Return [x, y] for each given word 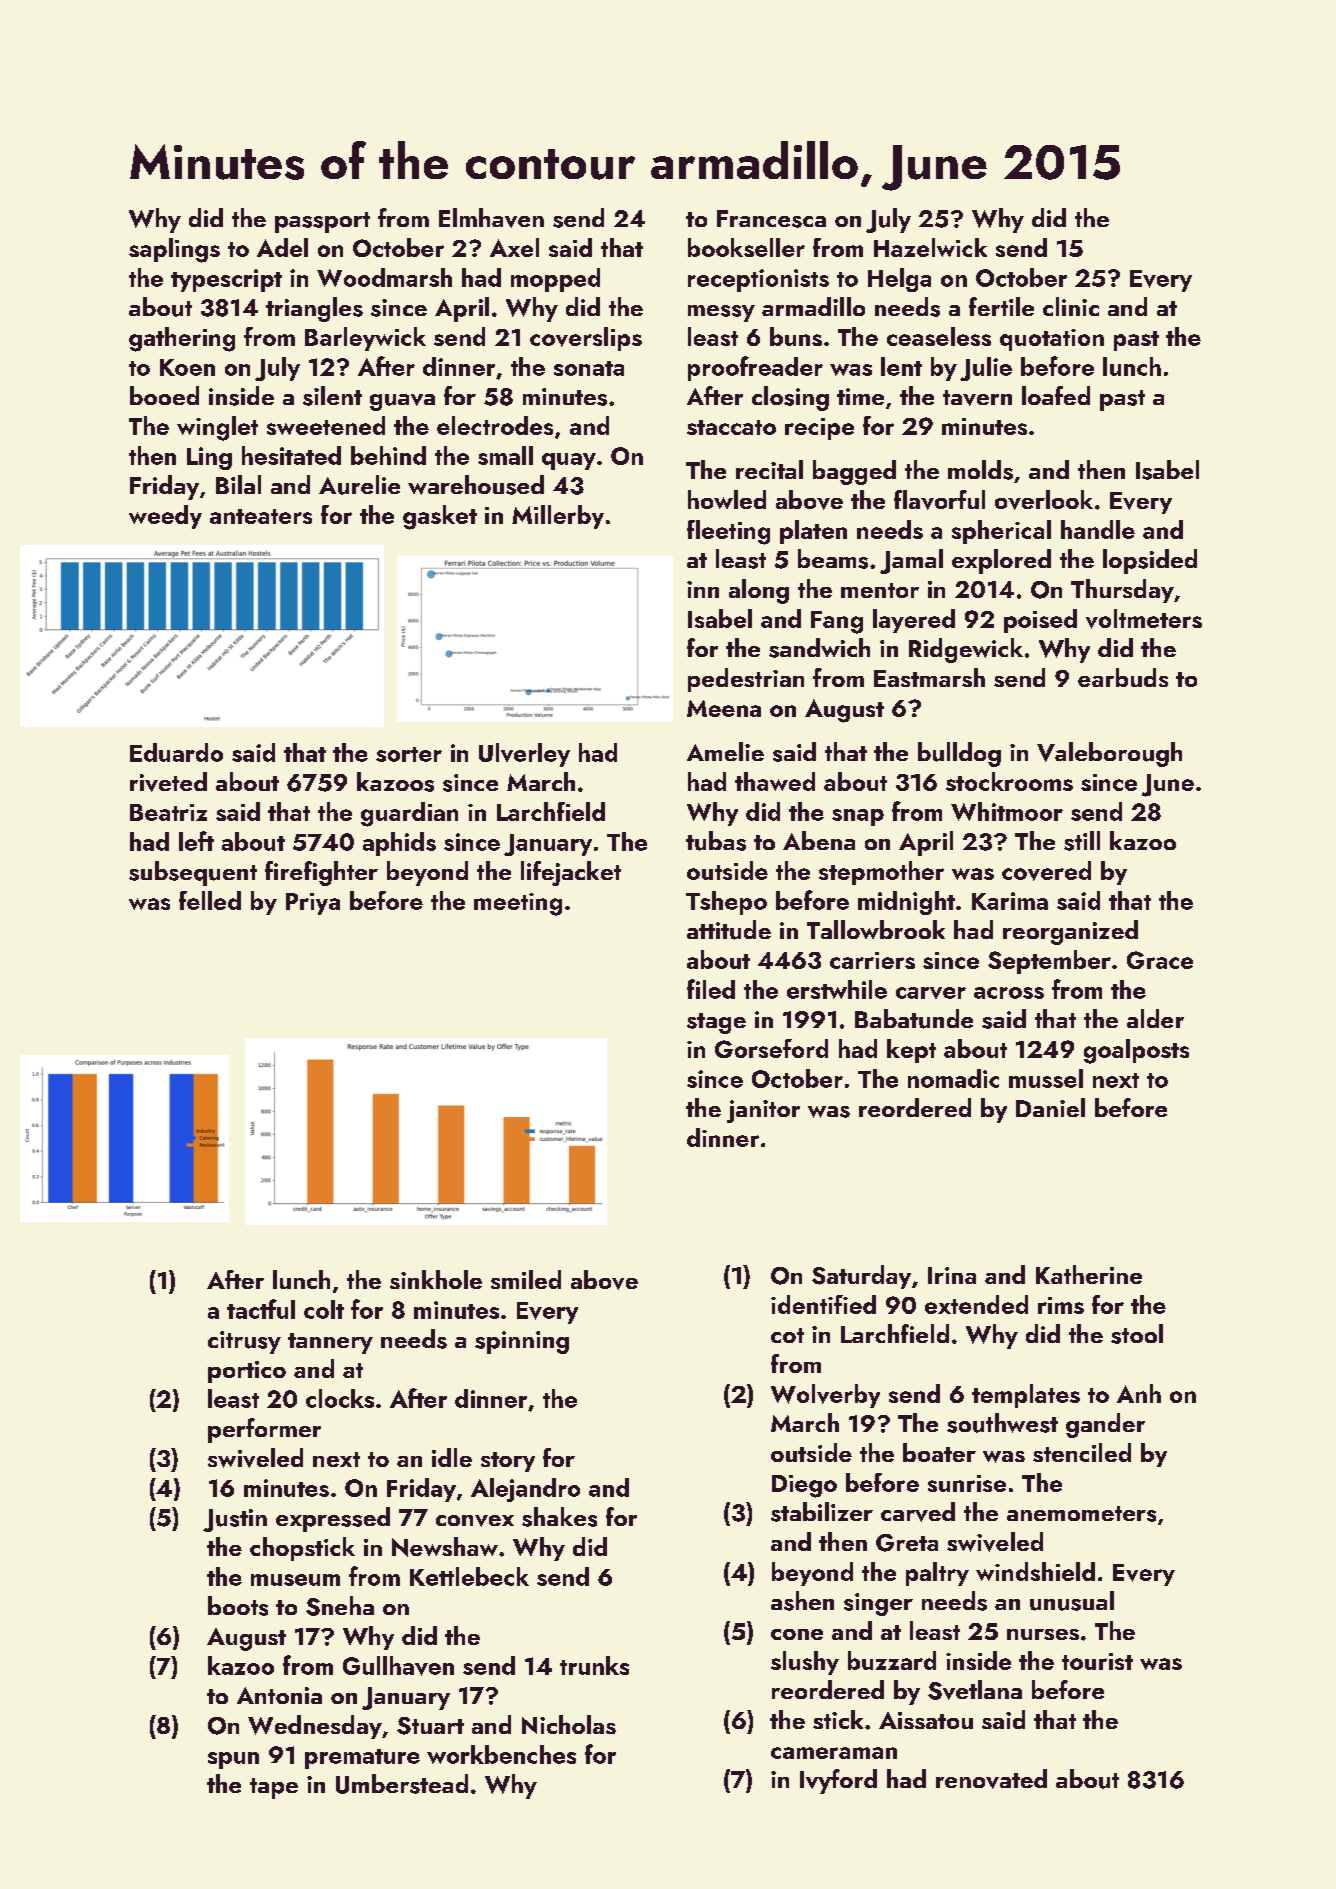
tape [274, 1788]
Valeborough [1109, 754]
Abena [819, 840]
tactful [261, 1309]
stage [716, 1023]
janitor [763, 1111]
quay [569, 461]
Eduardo [176, 752]
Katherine [1089, 1274]
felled [210, 900]
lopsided [1150, 561]
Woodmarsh [384, 277]
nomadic [953, 1078]
